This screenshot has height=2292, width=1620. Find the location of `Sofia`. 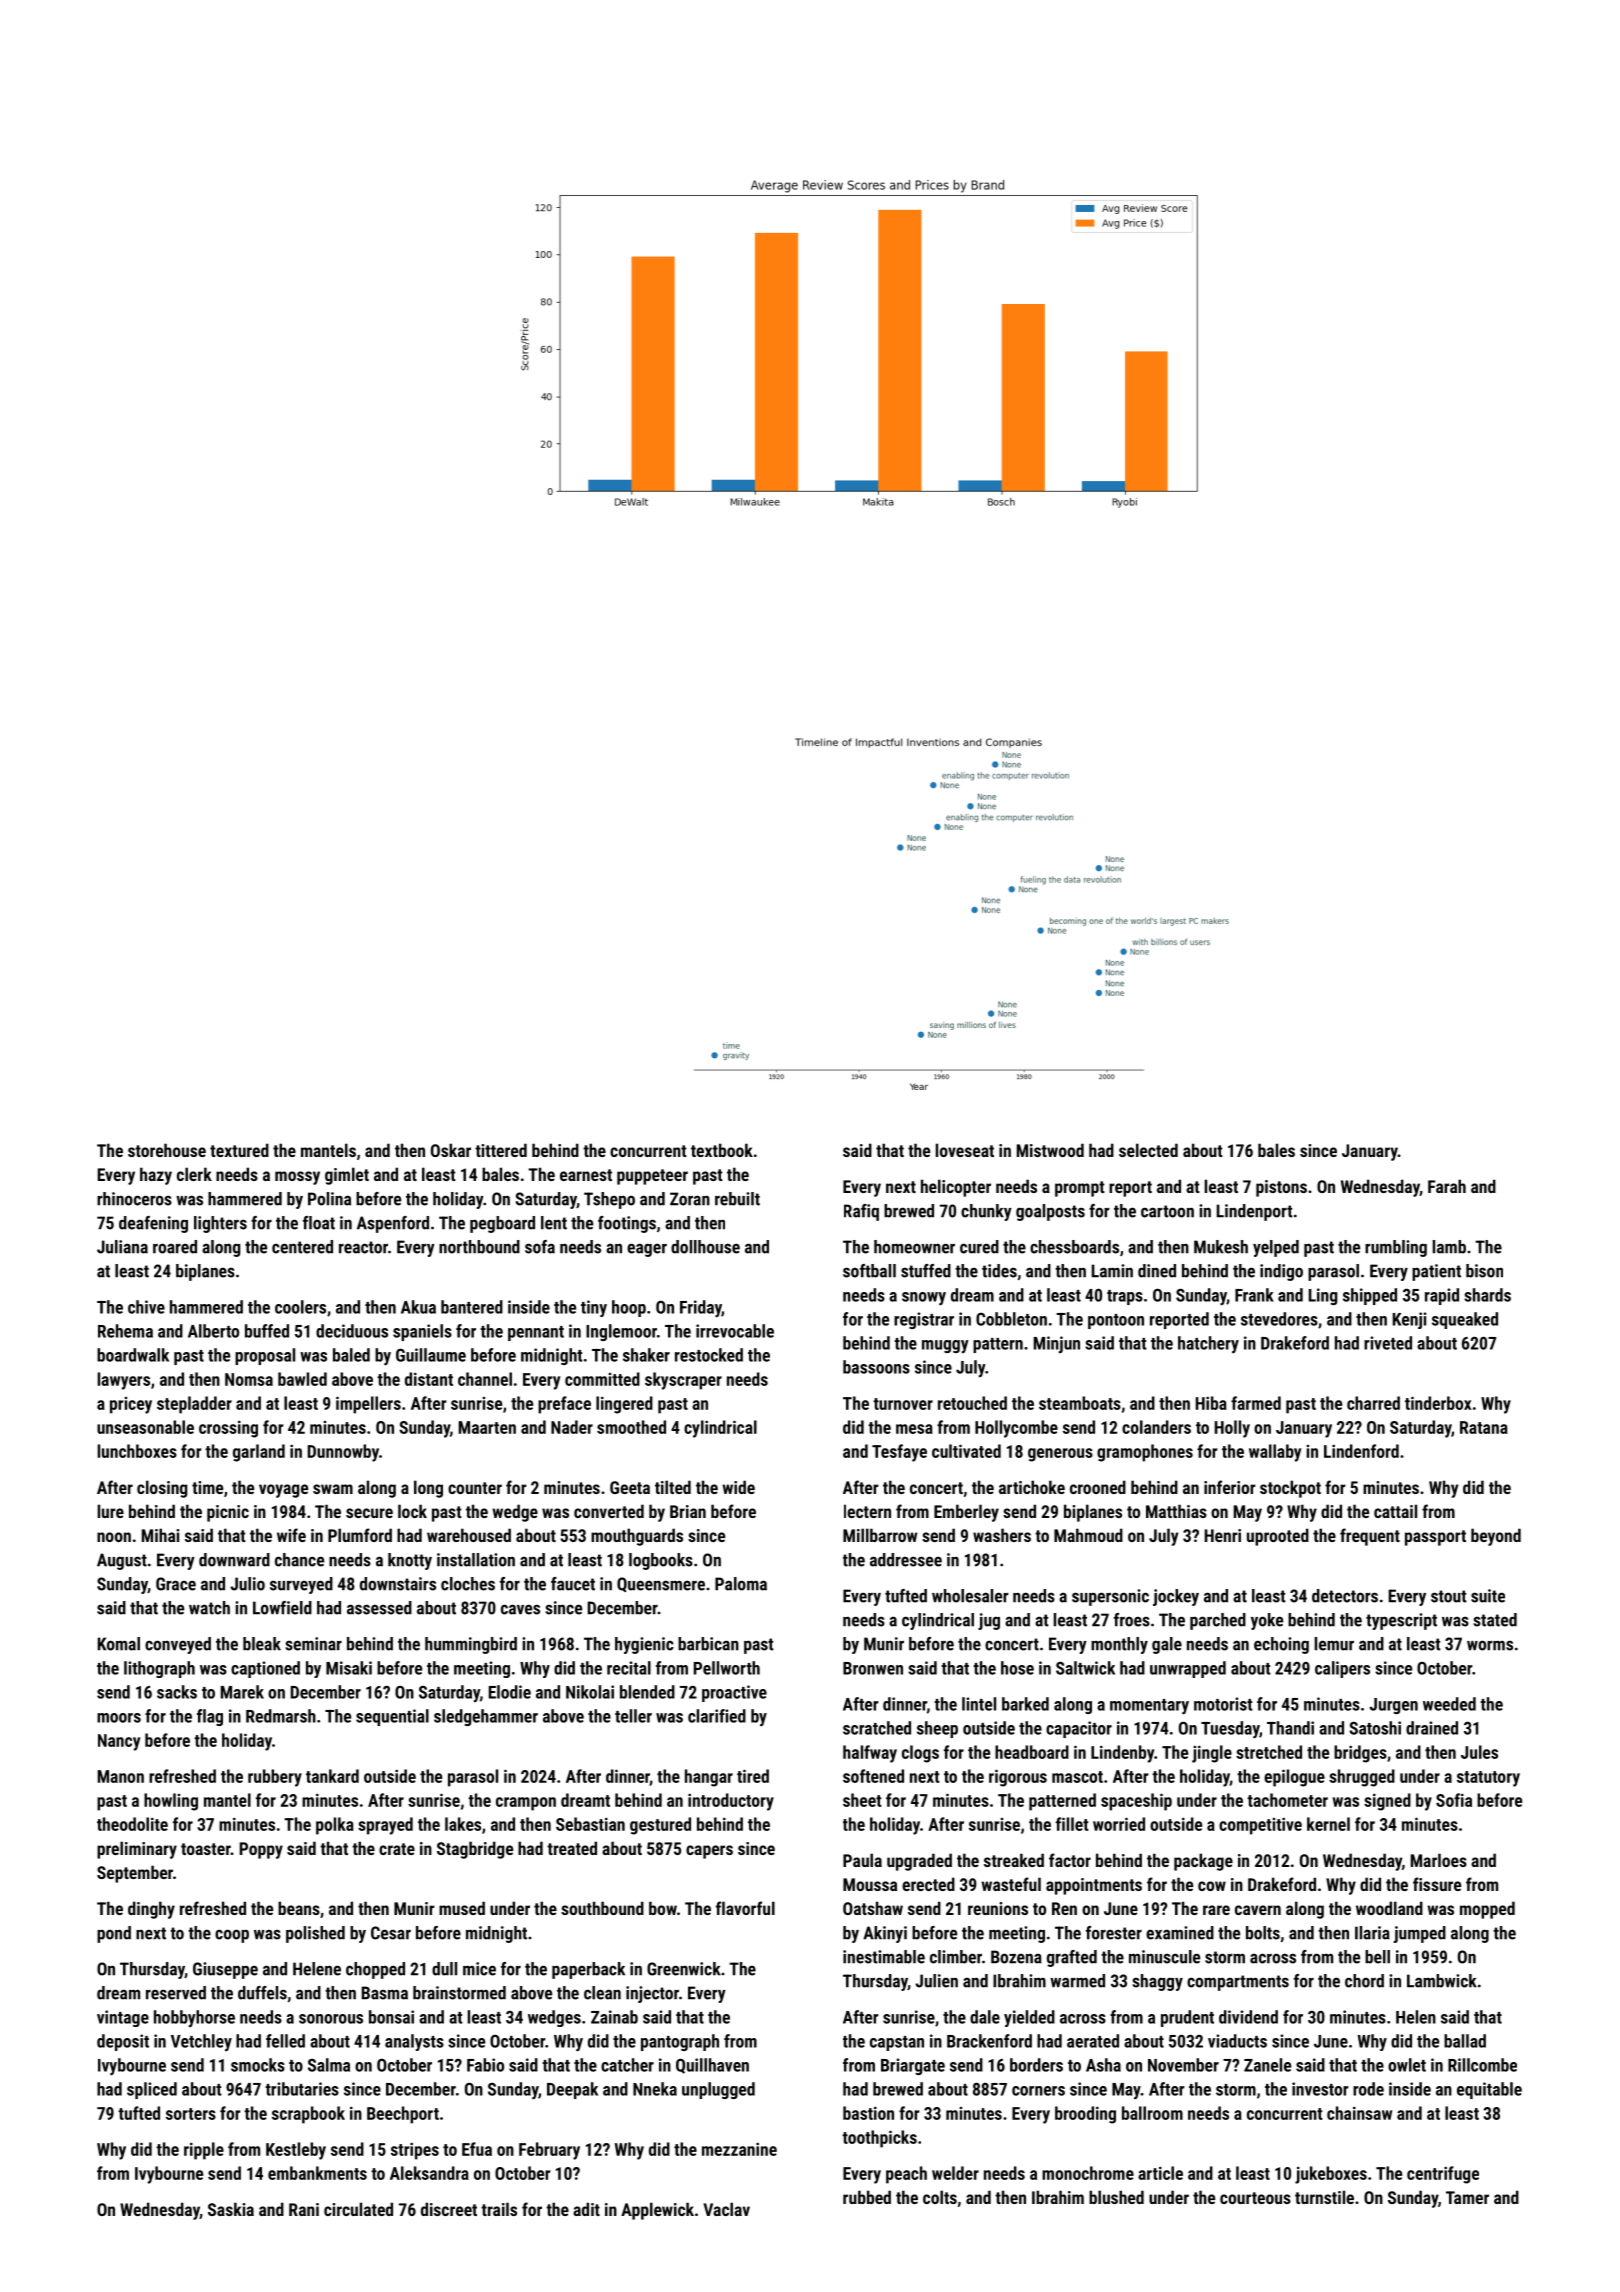

Sofia is located at coordinates (1454, 1800).
